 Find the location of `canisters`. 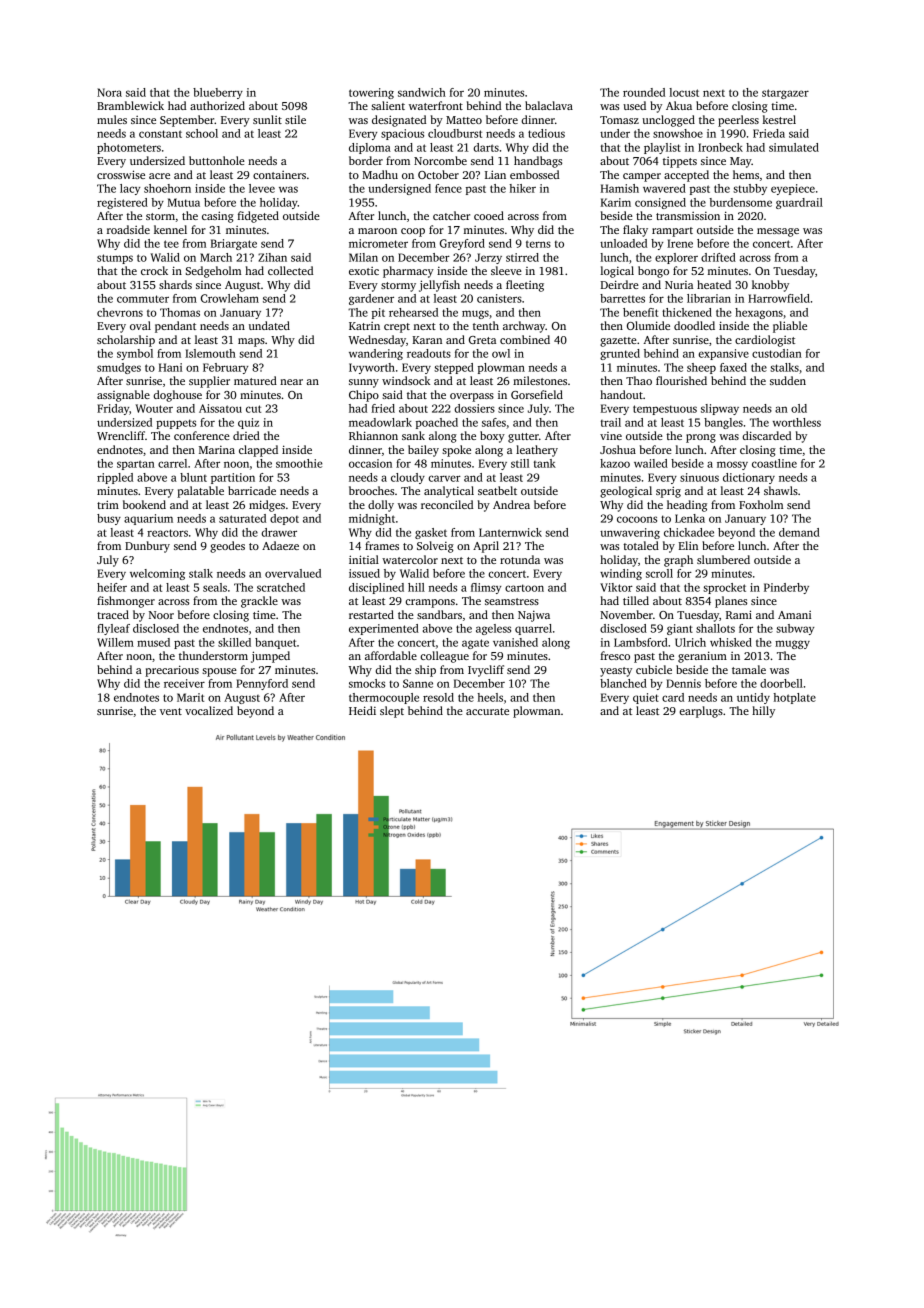

canisters is located at coordinates (499, 298).
